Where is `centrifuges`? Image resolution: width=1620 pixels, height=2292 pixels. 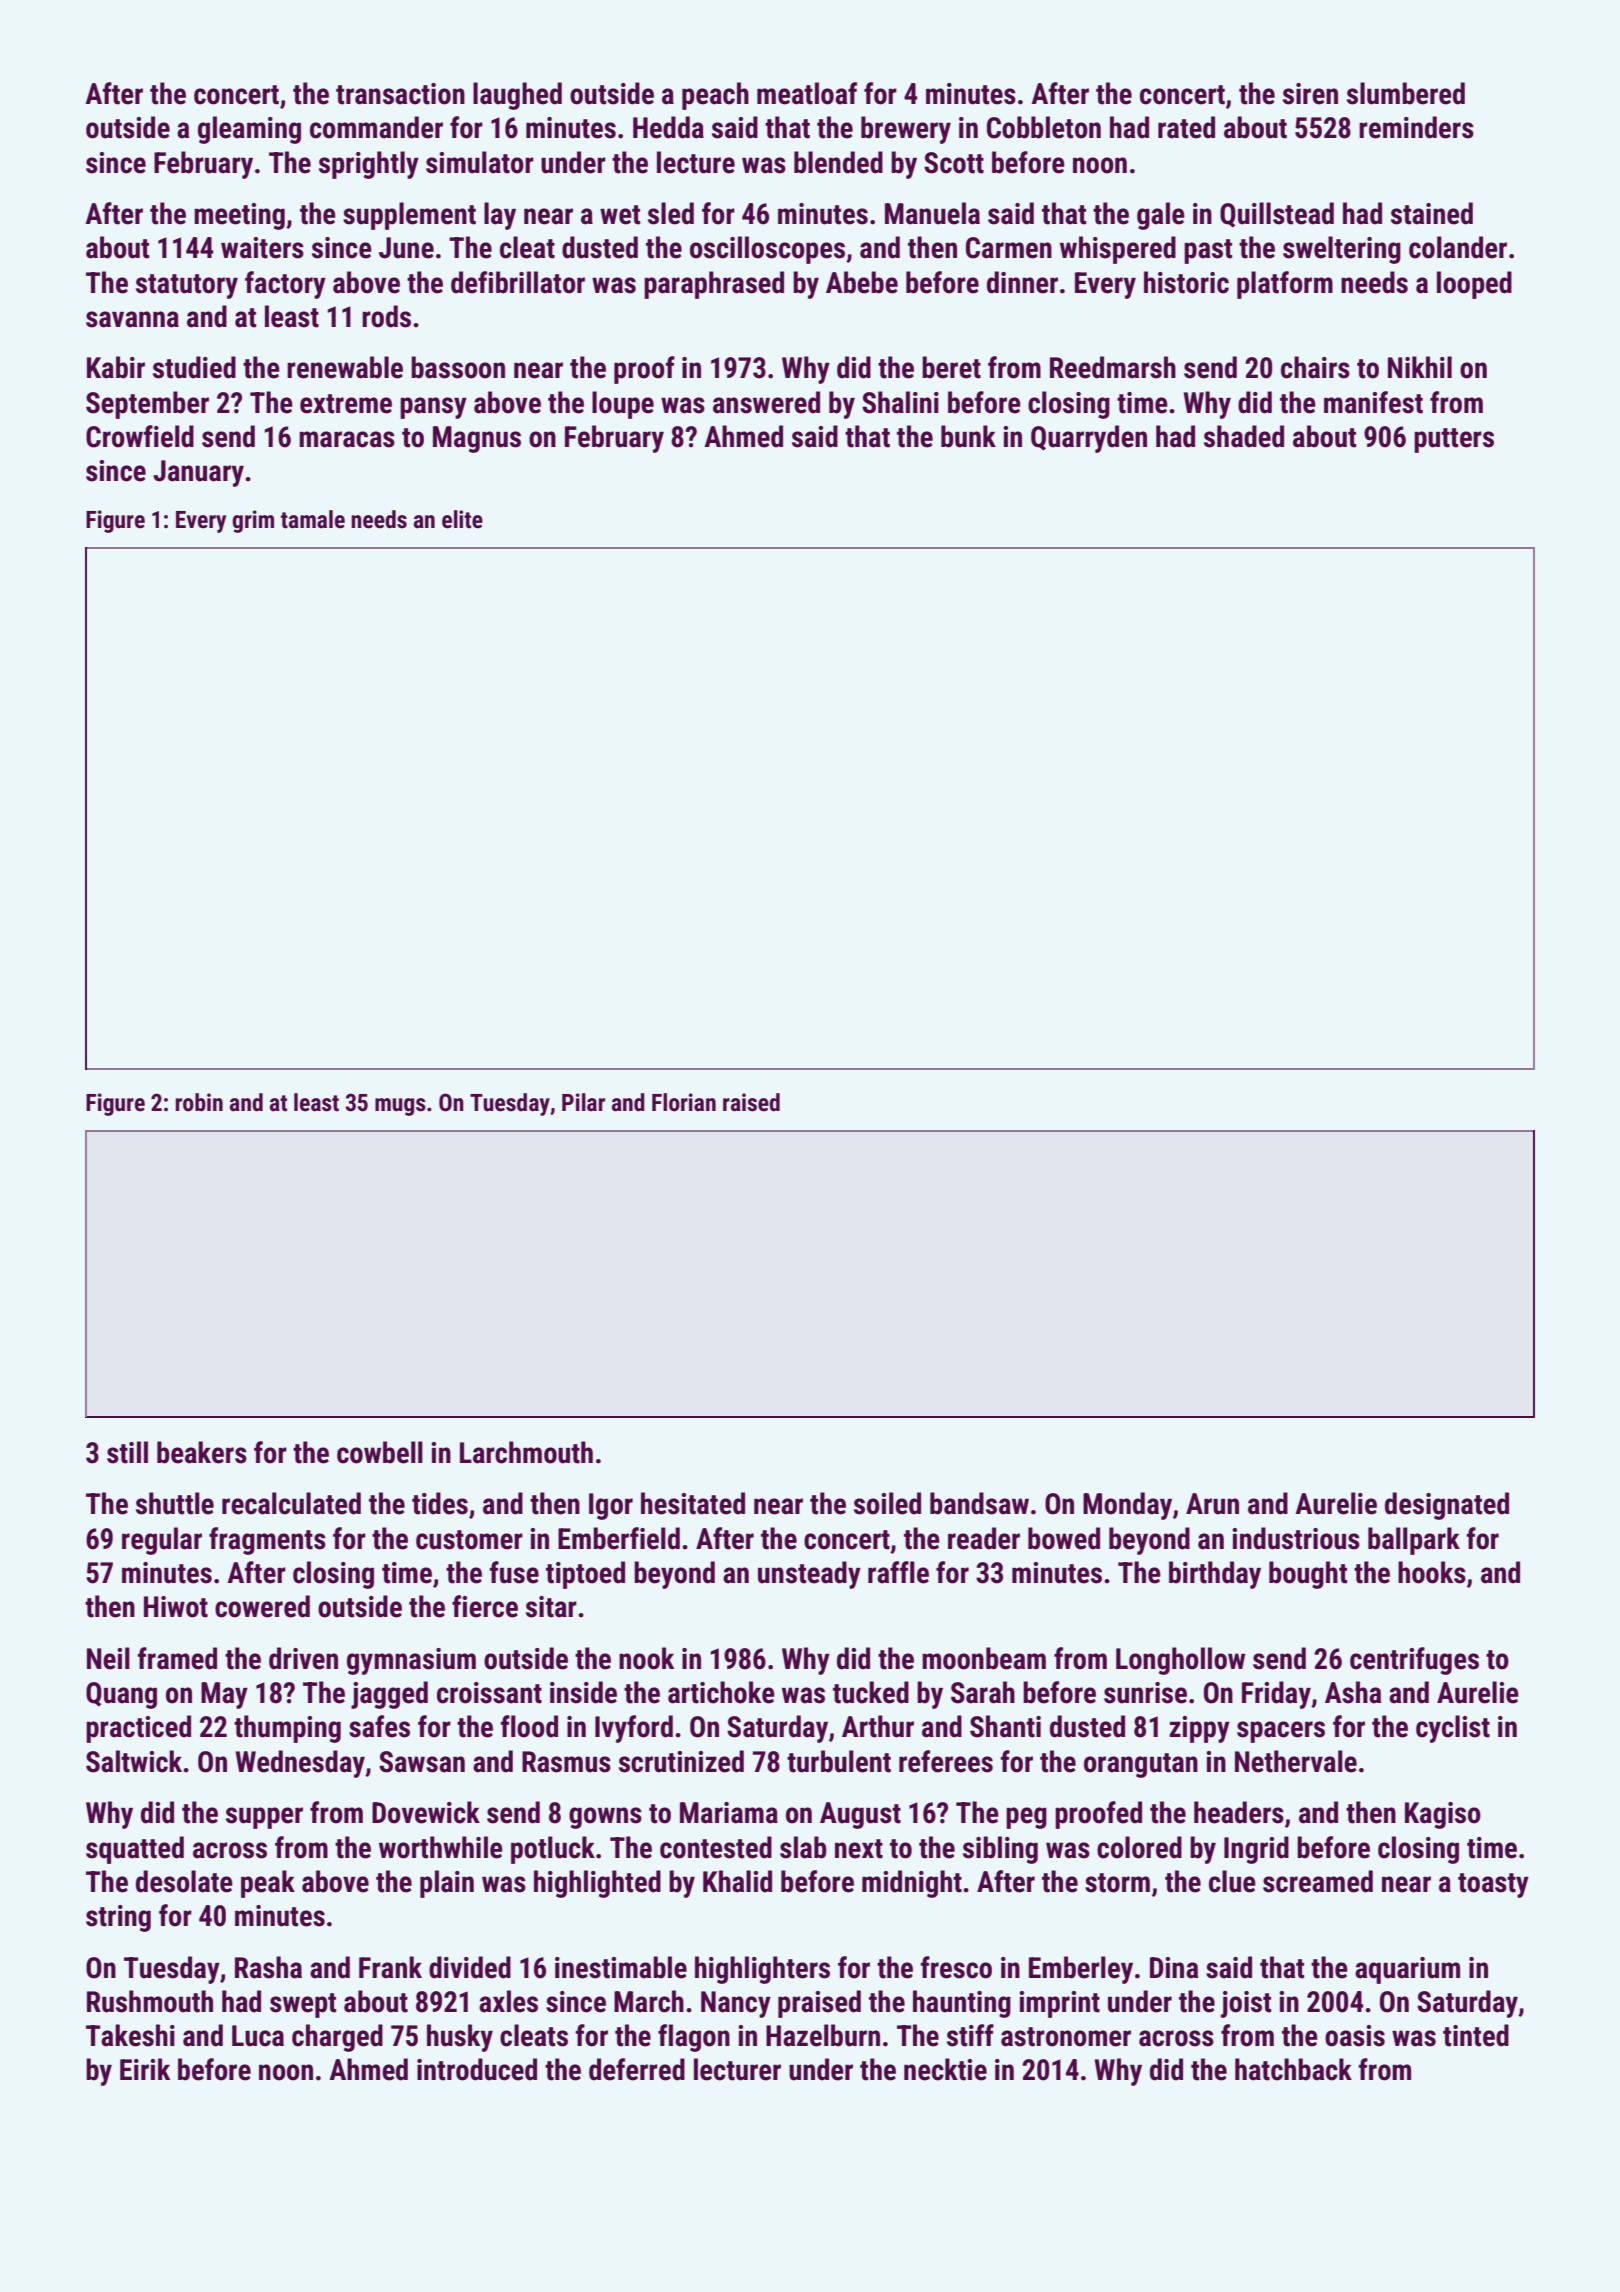 centrifuges is located at coordinates (1414, 1661).
